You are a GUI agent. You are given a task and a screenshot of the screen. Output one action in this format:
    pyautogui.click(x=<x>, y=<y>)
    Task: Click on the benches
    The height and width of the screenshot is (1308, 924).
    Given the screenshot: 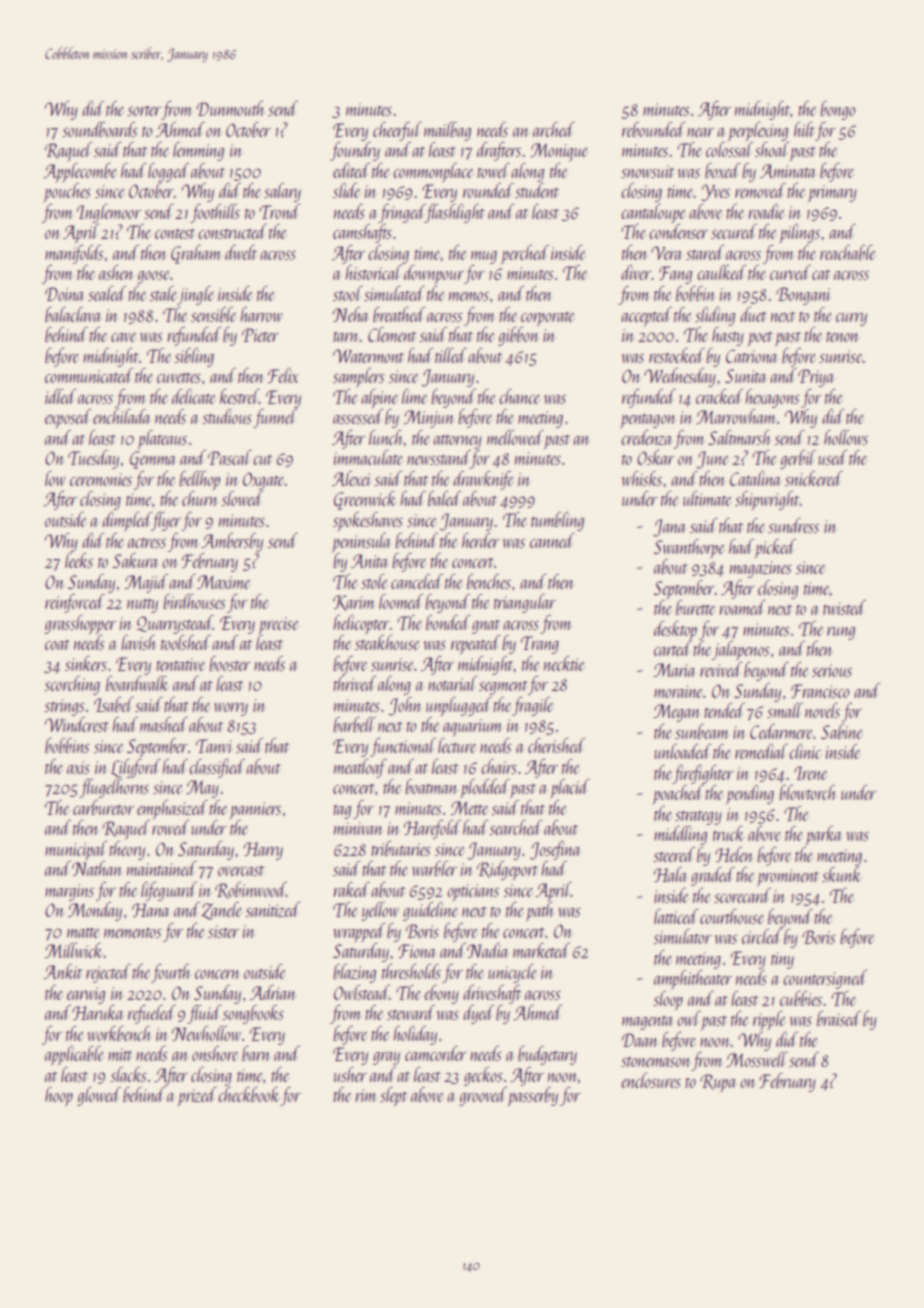 What is the action you would take?
    pyautogui.click(x=489, y=581)
